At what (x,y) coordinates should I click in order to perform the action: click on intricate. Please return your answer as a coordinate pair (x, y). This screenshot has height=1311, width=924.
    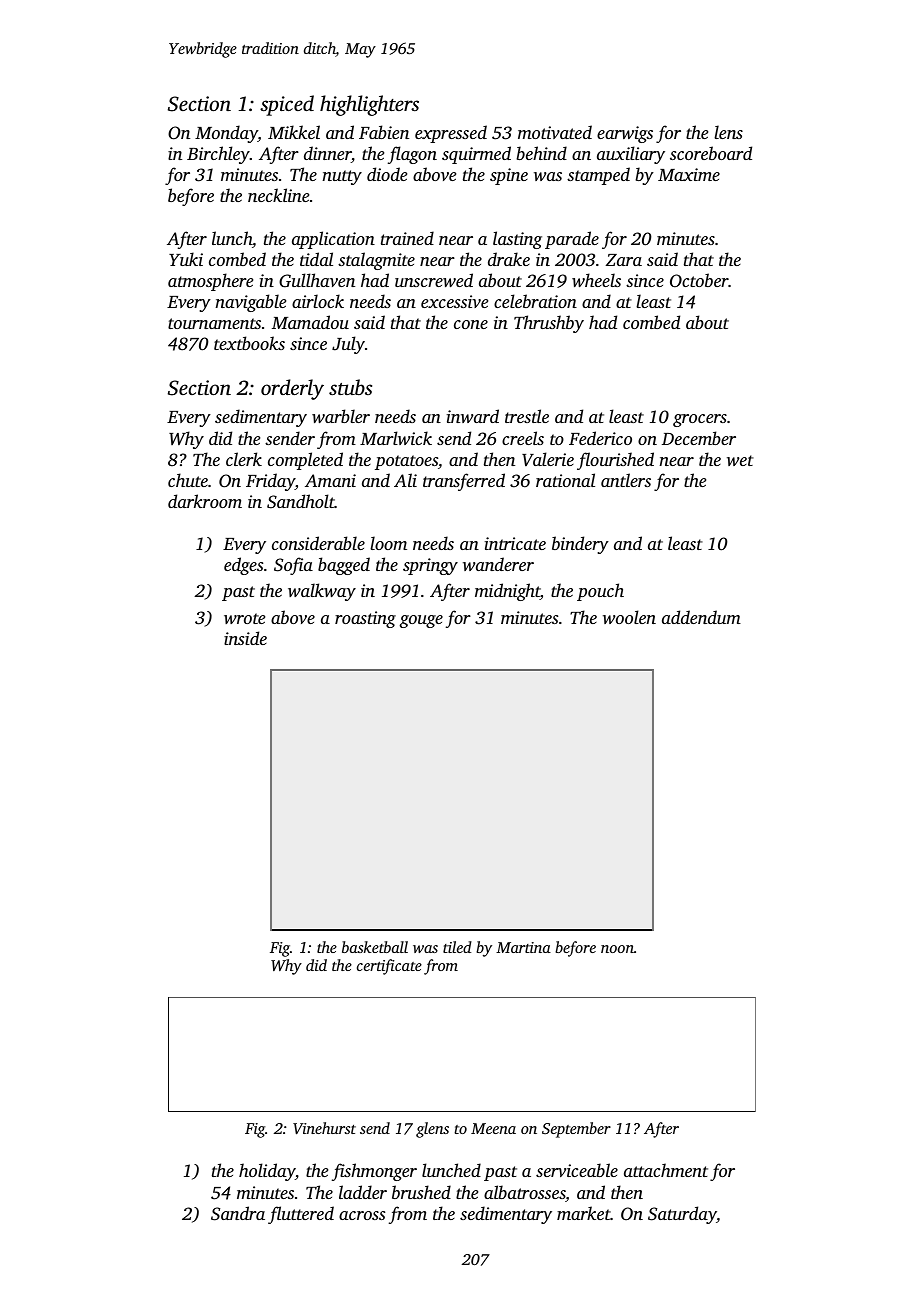
    Looking at the image, I should click on (515, 543).
